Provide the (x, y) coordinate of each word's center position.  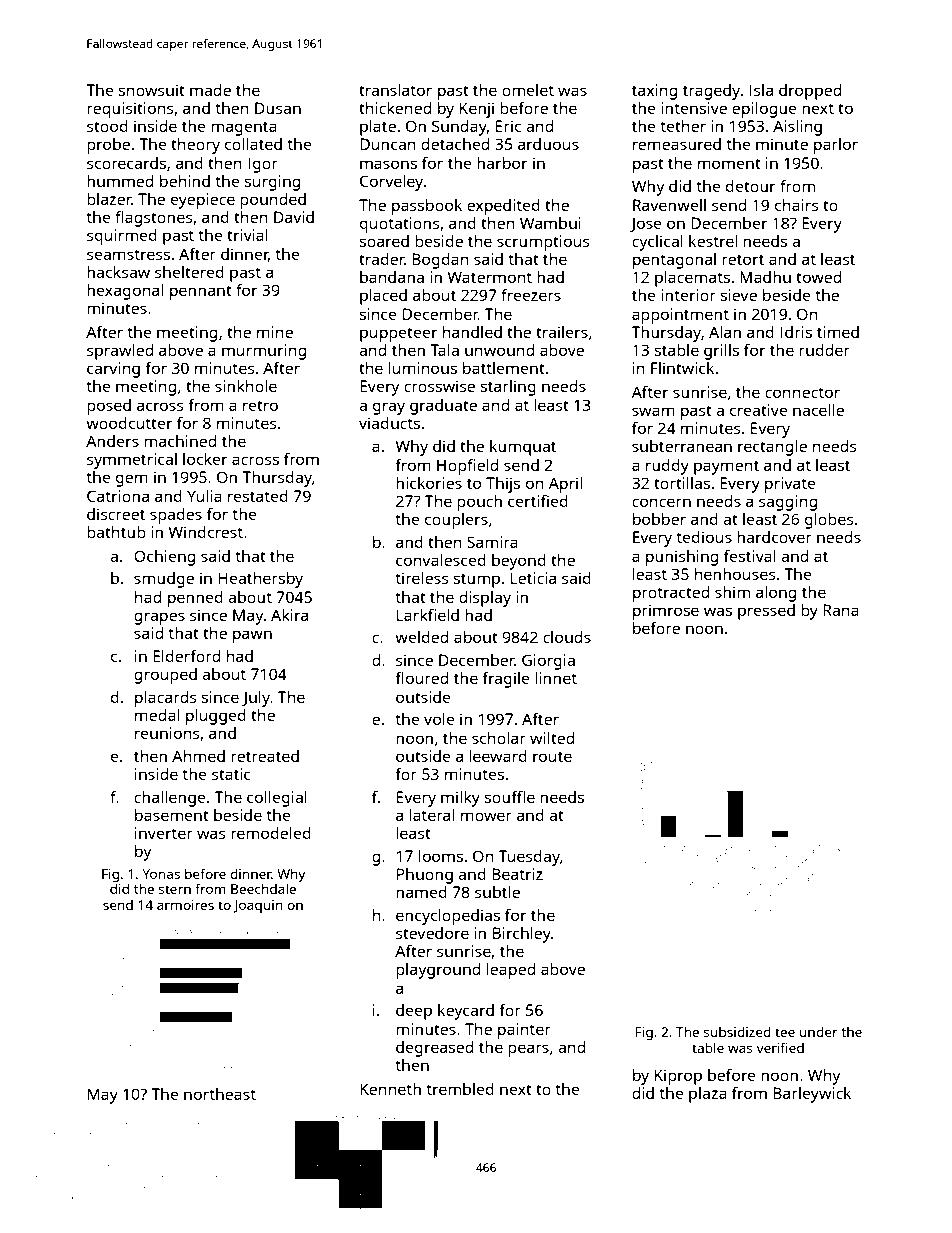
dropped (810, 92)
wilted (552, 738)
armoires (185, 905)
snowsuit (151, 90)
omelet (528, 90)
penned (195, 599)
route (552, 756)
